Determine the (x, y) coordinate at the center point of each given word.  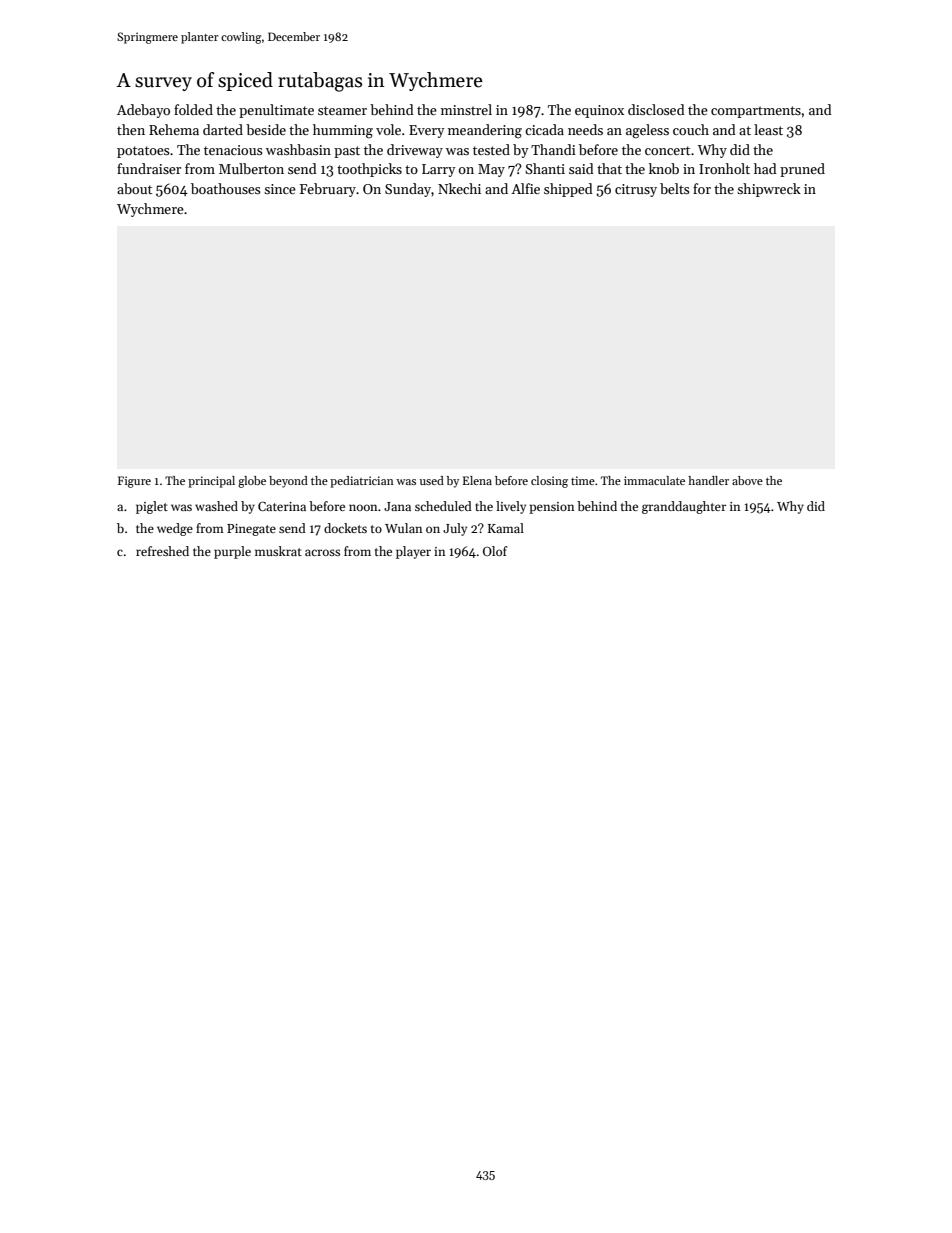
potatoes (143, 152)
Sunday (408, 190)
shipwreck (769, 190)
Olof (495, 551)
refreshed (162, 551)
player (413, 552)
